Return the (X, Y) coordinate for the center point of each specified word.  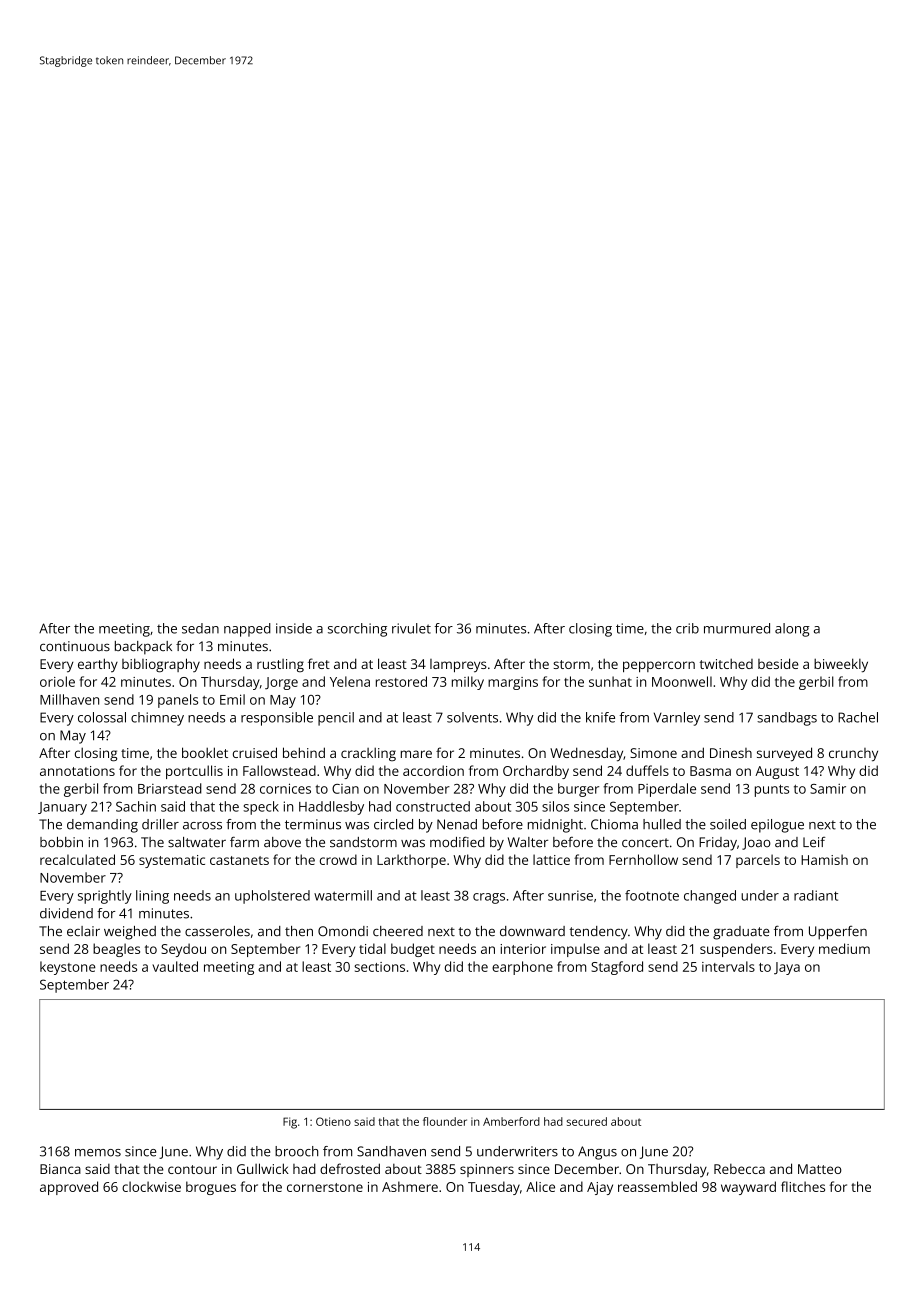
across (202, 826)
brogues (211, 1188)
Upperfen (838, 933)
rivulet (411, 628)
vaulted (175, 966)
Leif (814, 842)
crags (489, 898)
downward (532, 931)
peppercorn (659, 666)
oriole (57, 681)
